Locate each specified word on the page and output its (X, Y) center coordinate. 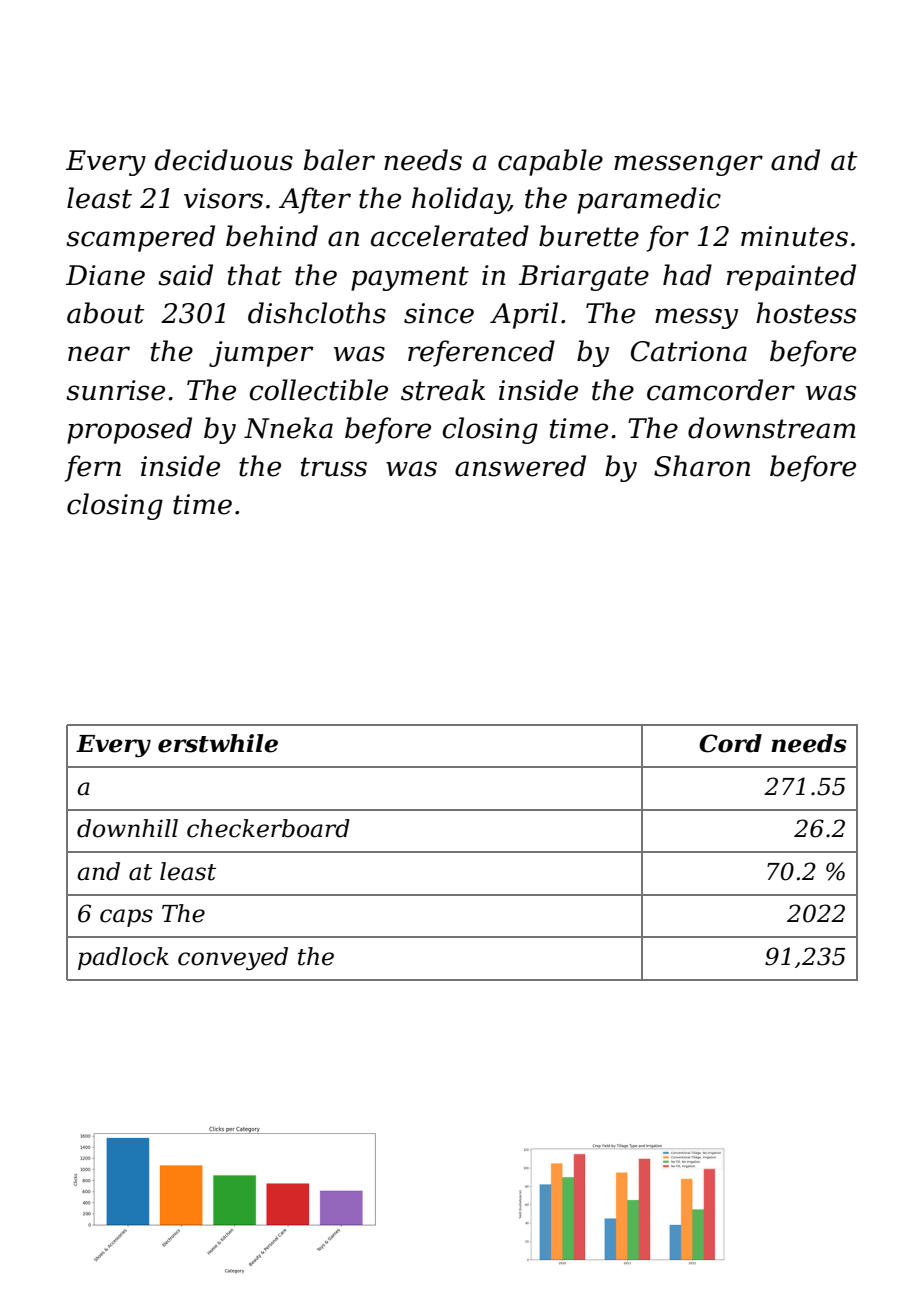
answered (520, 466)
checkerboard (268, 828)
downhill (127, 828)
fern (93, 468)
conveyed (233, 958)
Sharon (702, 466)
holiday (460, 200)
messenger (688, 165)
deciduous (224, 160)
